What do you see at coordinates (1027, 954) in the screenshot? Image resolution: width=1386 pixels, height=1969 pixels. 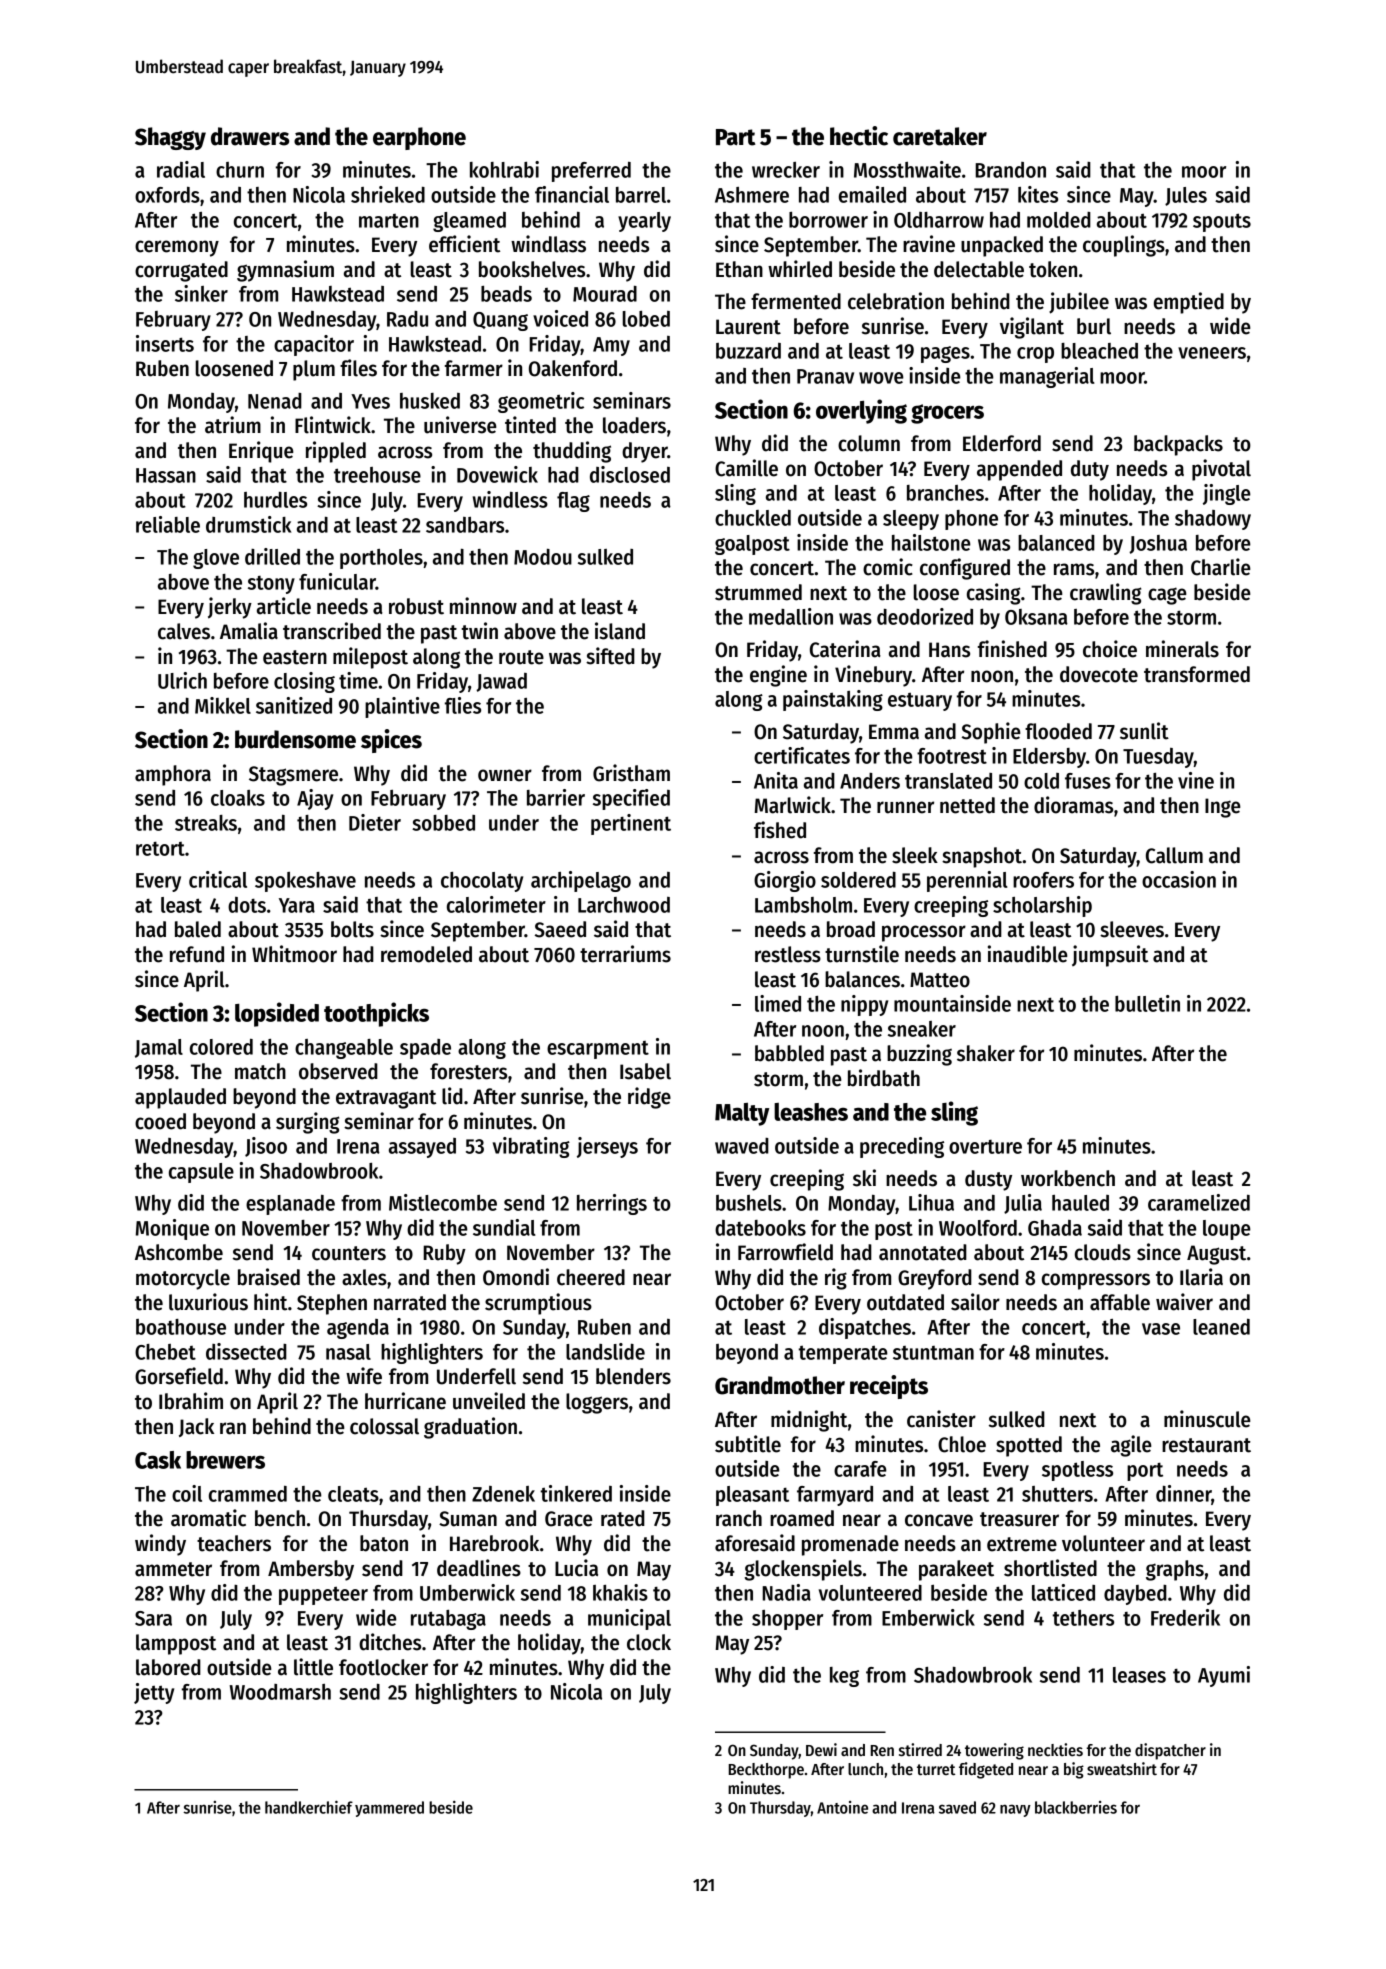 I see `inaudible` at bounding box center [1027, 954].
